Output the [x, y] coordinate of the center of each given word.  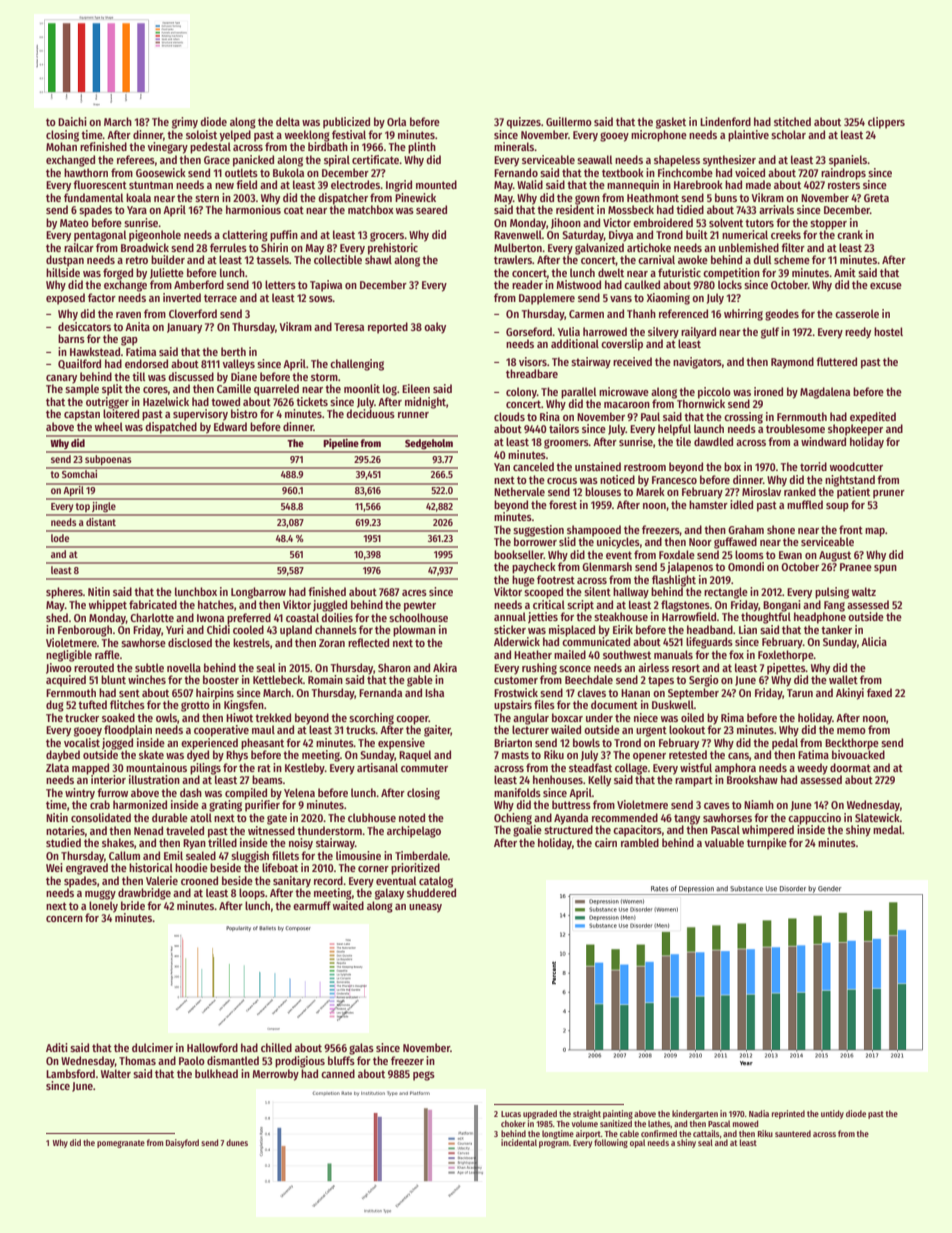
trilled [222, 842]
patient [853, 493]
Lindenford [725, 121]
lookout [687, 729]
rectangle [726, 593]
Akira [445, 667]
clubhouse [372, 817]
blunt [113, 679]
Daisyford [182, 1143]
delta [288, 121]
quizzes [523, 123]
